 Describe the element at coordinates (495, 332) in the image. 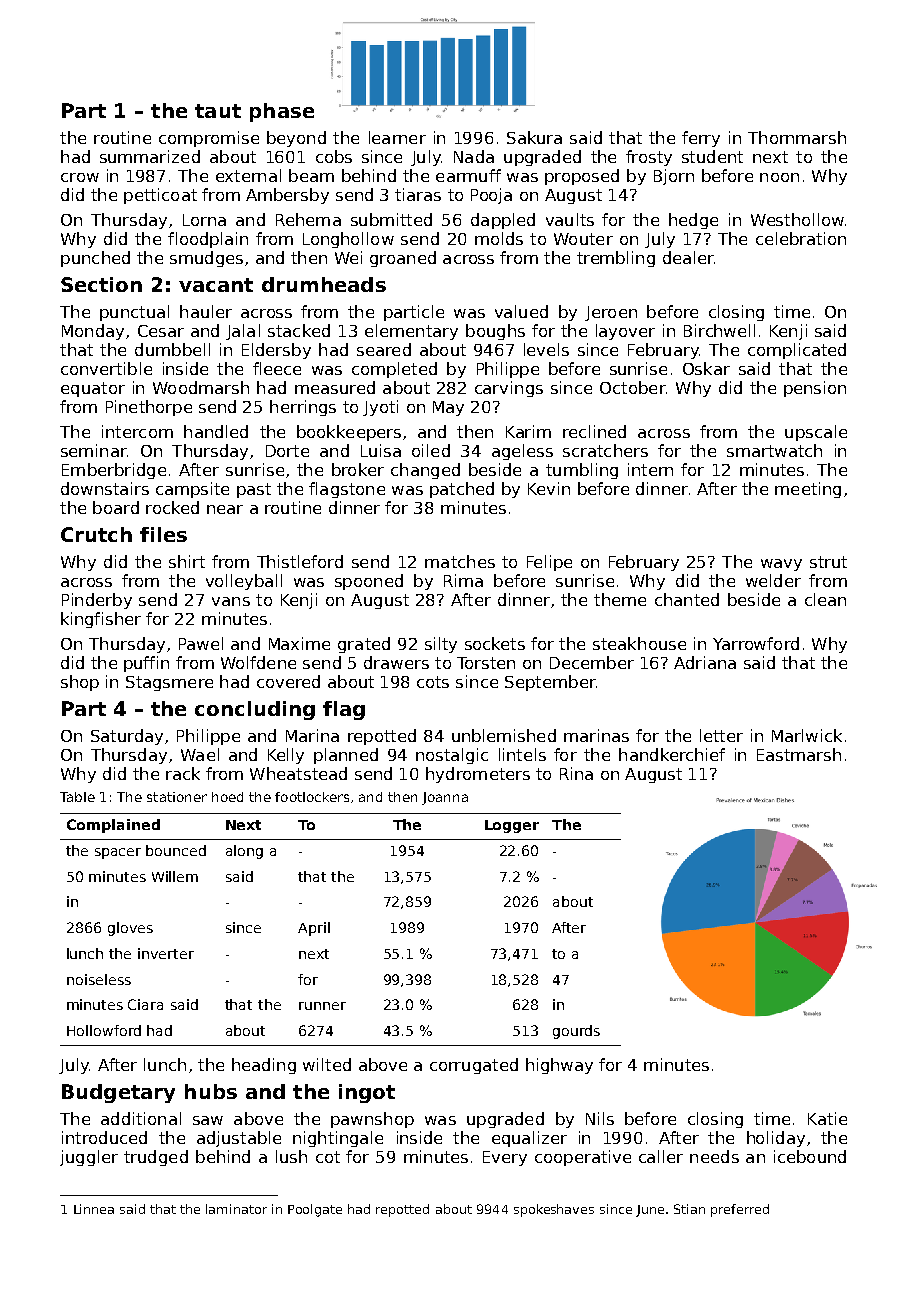

I see `boughs` at that location.
